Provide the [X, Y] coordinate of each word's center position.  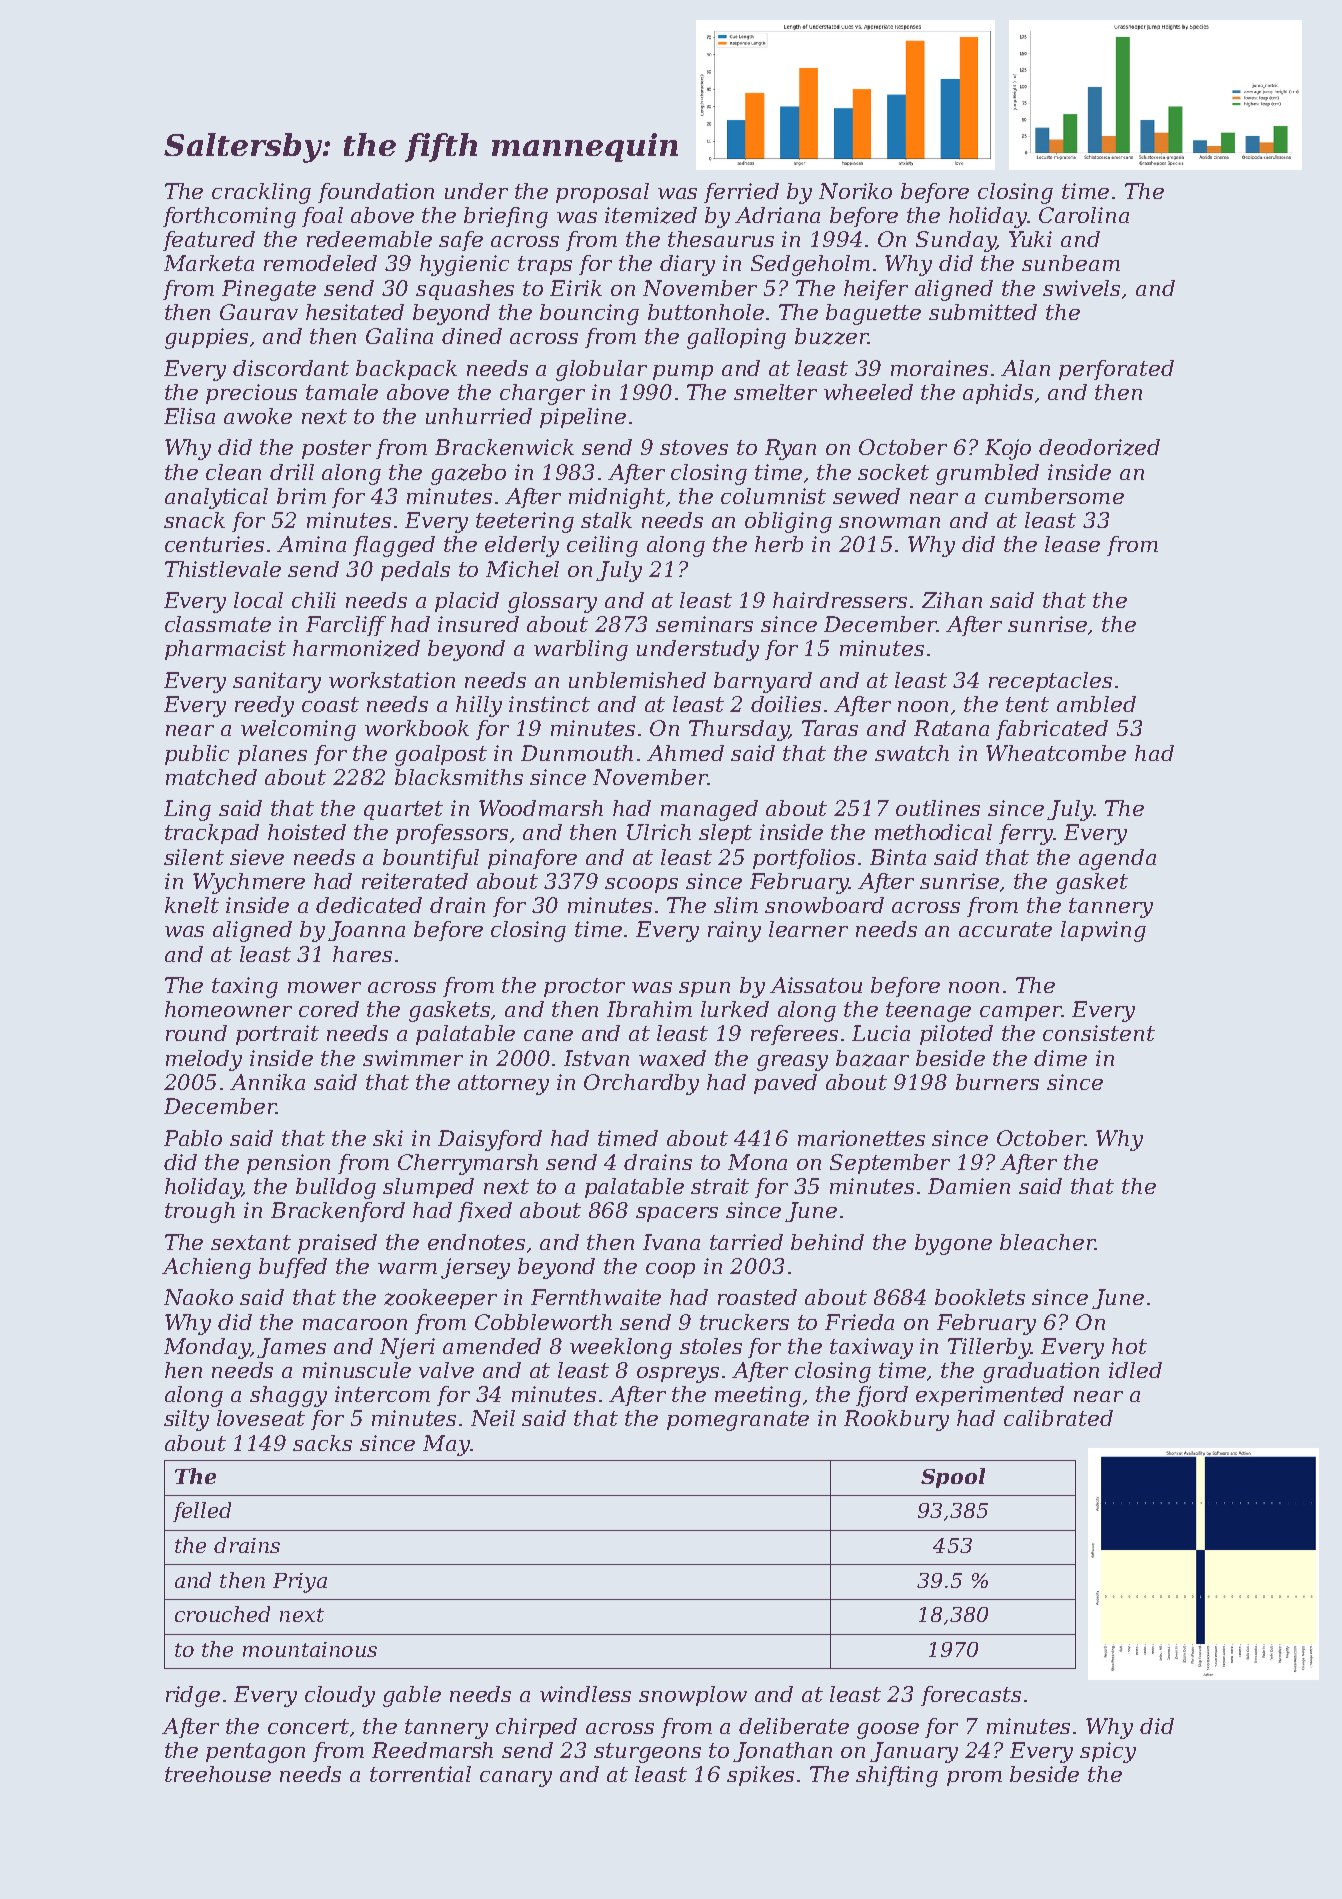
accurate [1005, 929]
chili [314, 600]
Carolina [1084, 215]
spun [704, 989]
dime [1060, 1058]
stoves [694, 447]
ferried [741, 193]
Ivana [671, 1242]
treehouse [218, 1774]
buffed [293, 1268]
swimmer [413, 1058]
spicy [1108, 1752]
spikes [760, 1776]
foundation [376, 193]
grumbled [987, 474]
